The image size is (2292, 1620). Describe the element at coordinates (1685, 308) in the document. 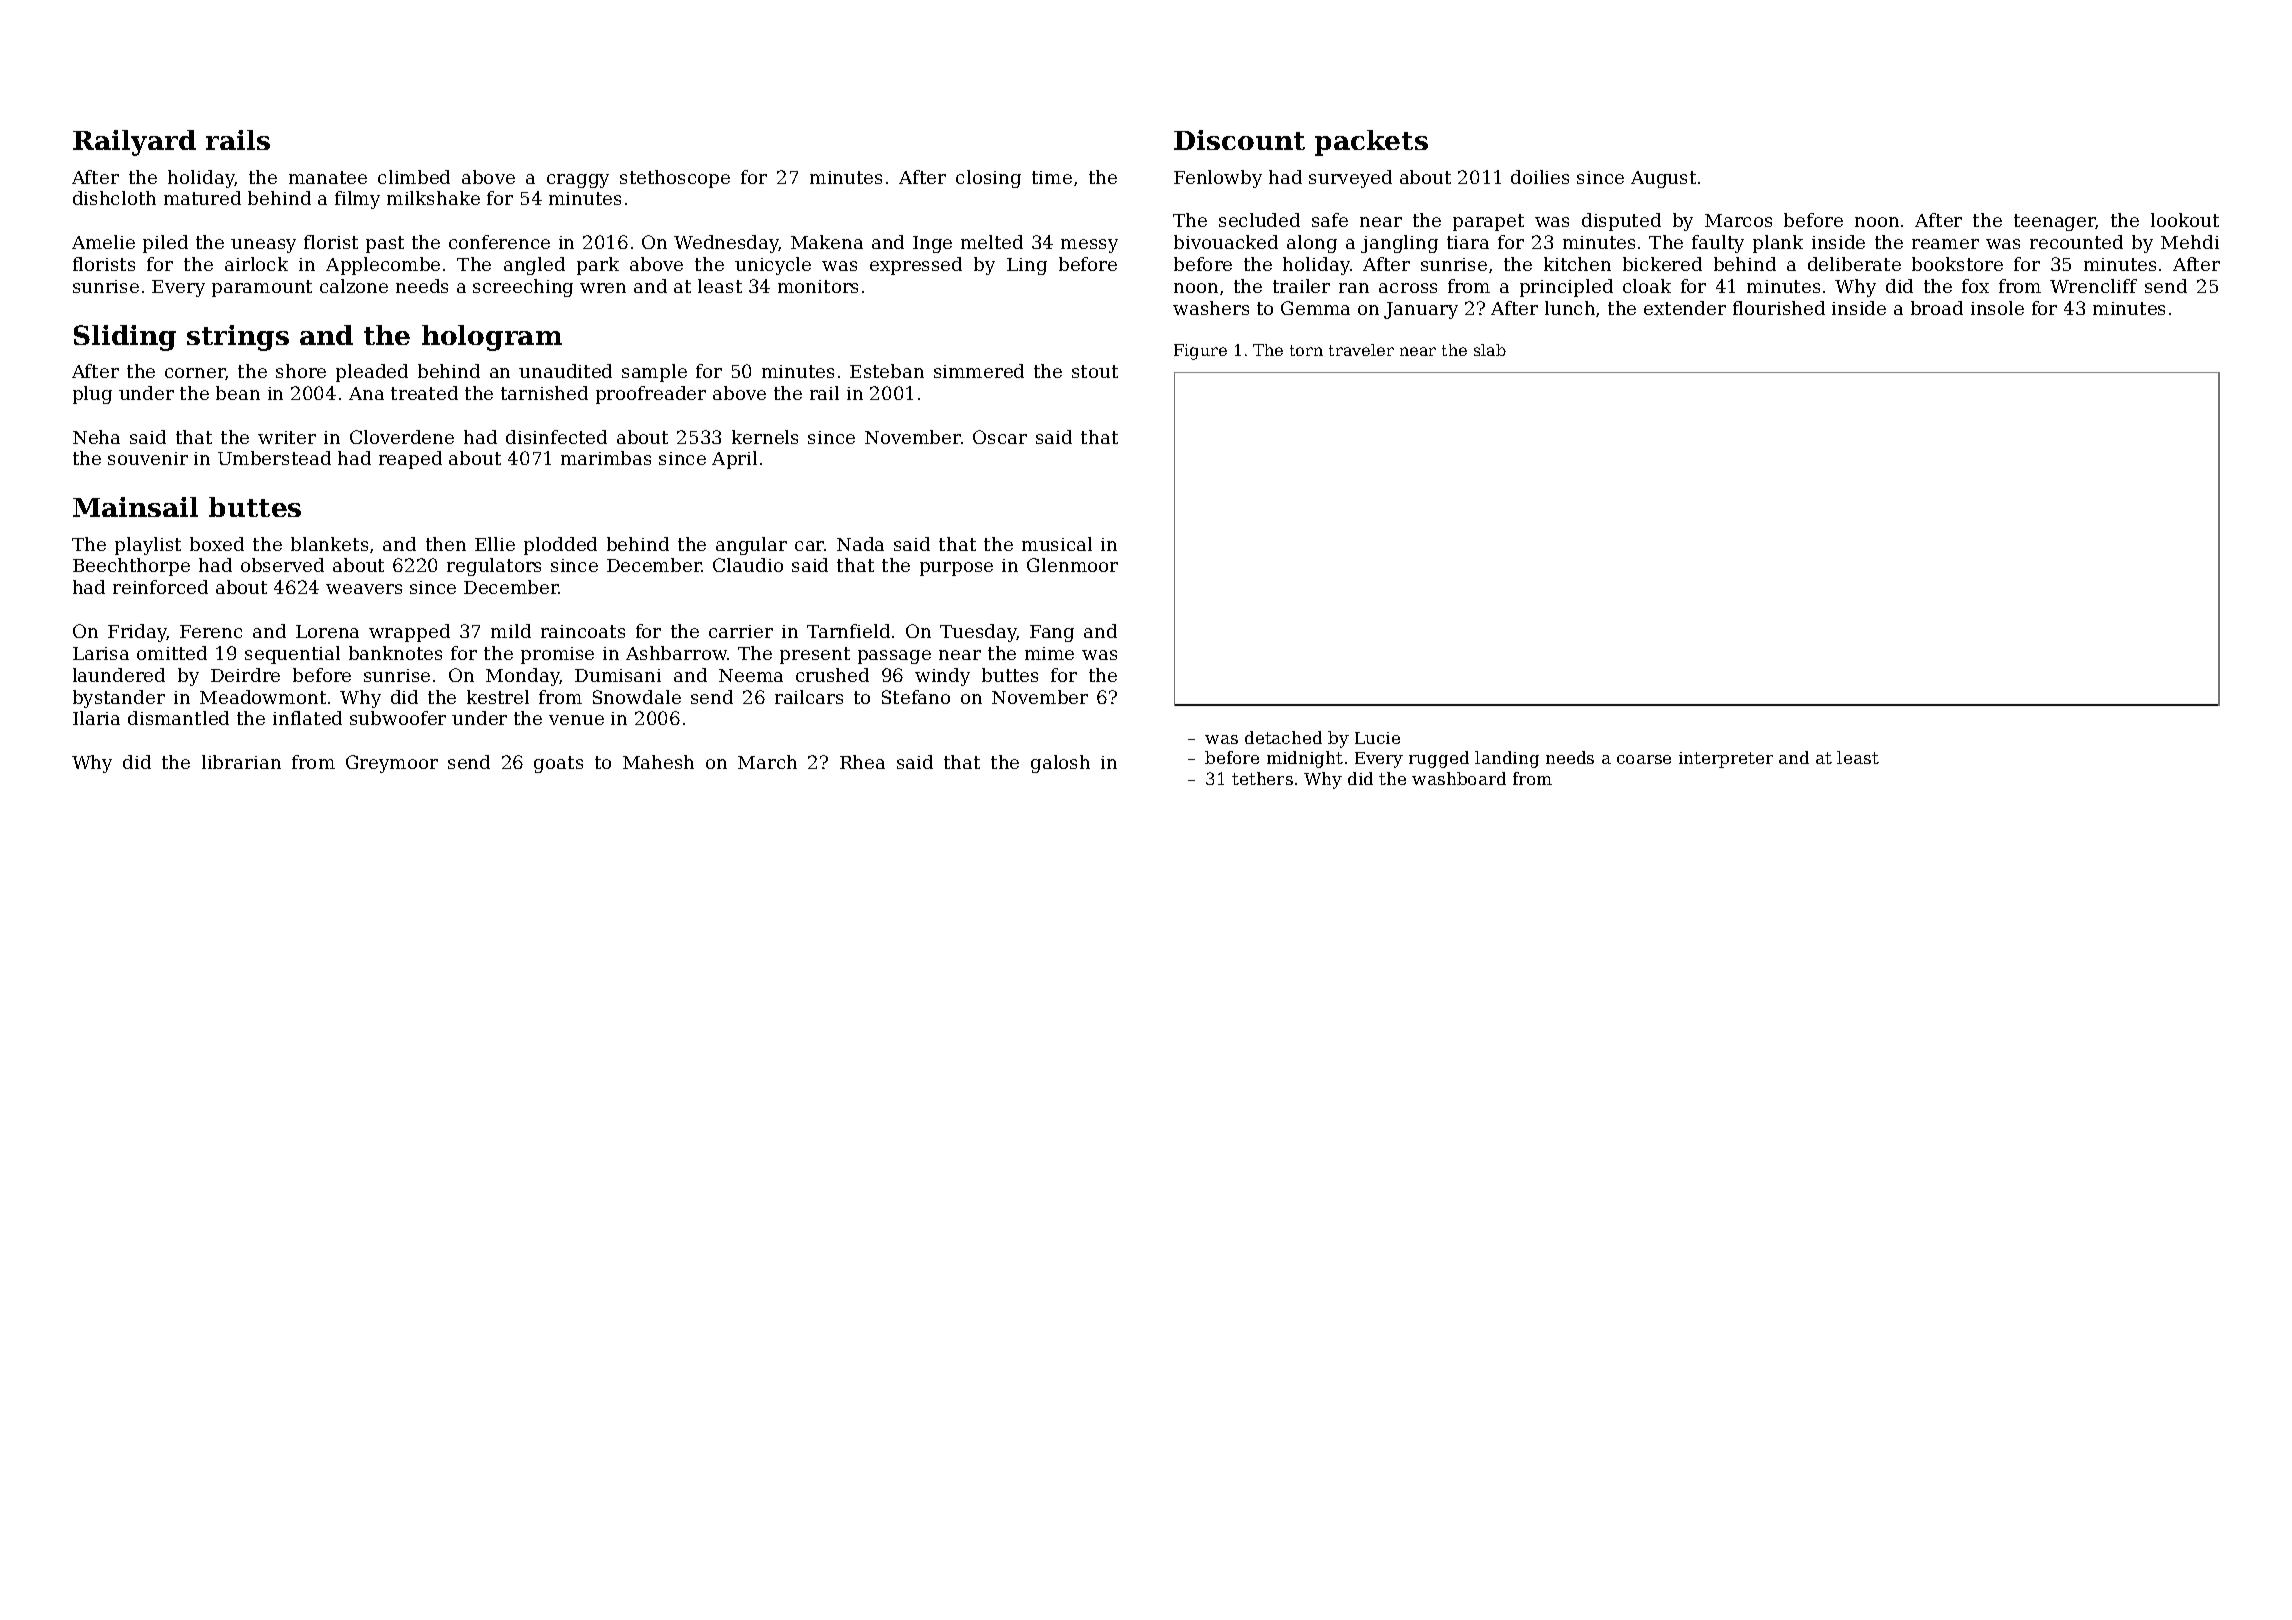

I see `extender` at that location.
